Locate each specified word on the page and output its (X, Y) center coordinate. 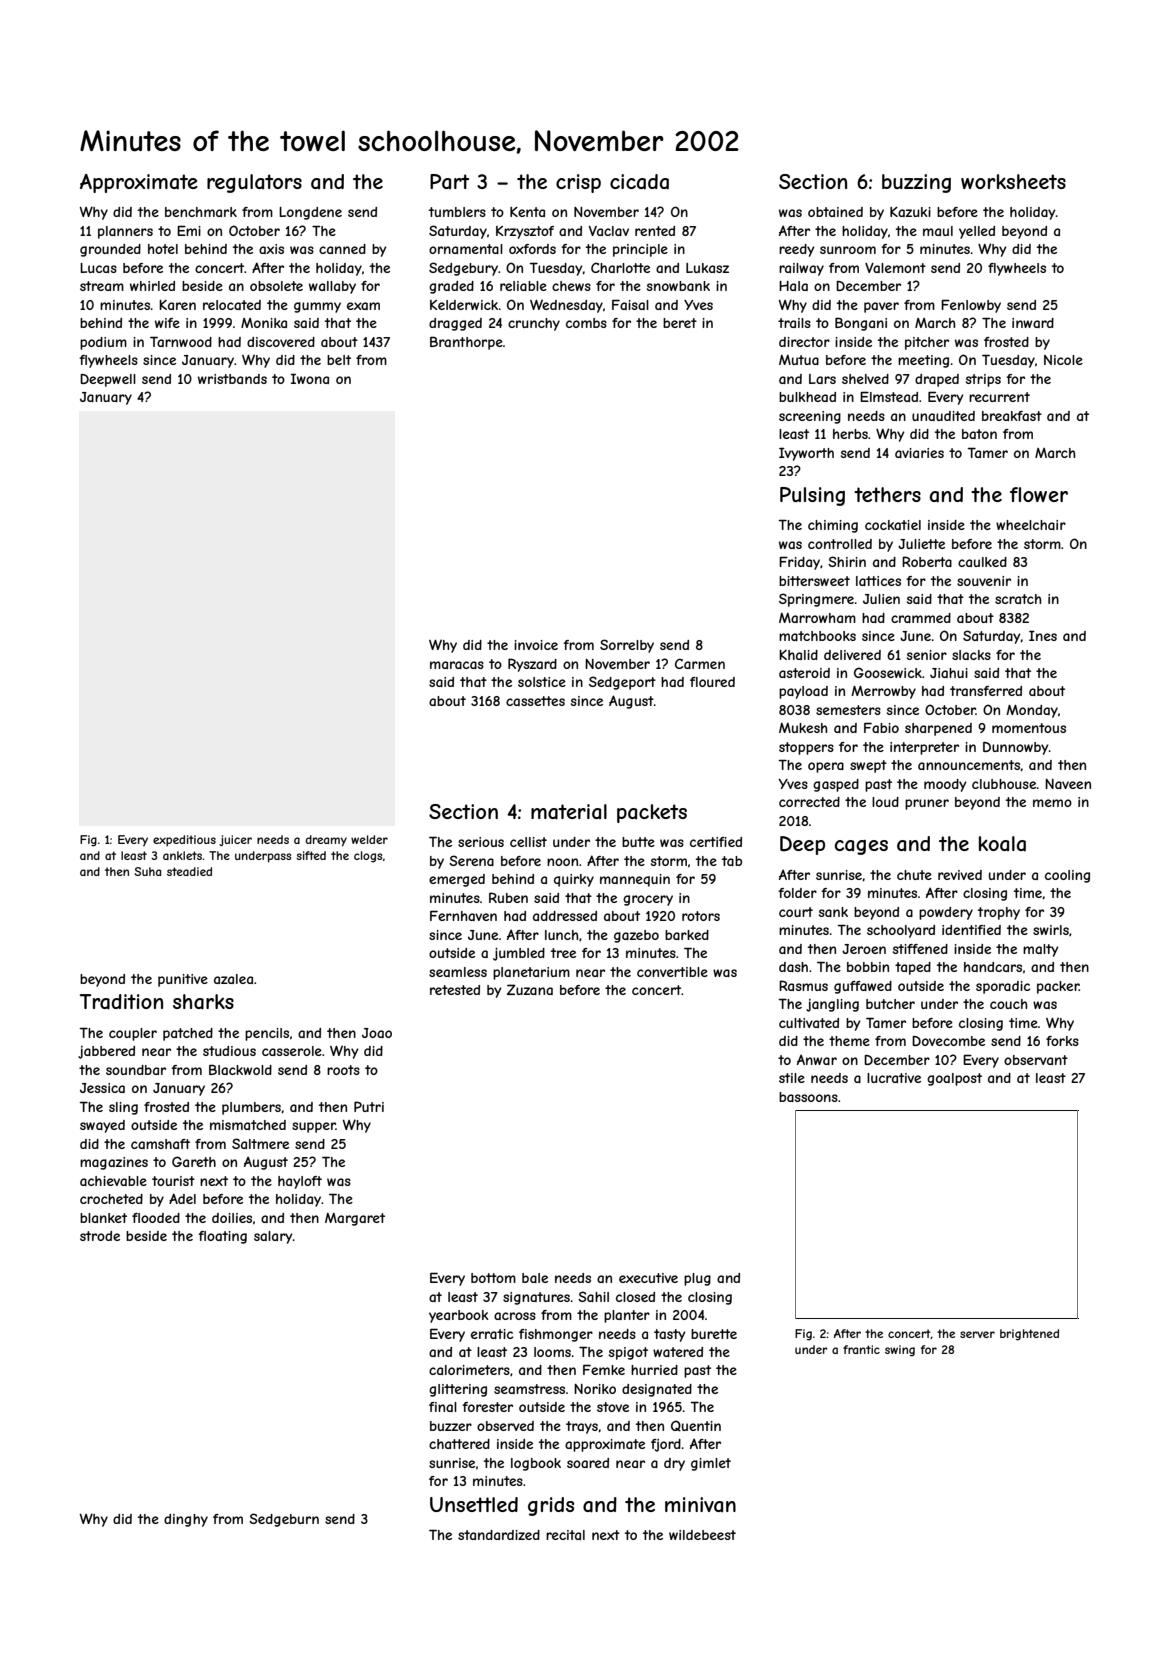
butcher (890, 1004)
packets (652, 813)
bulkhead (807, 397)
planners (125, 232)
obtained (835, 212)
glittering (458, 1390)
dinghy (186, 1520)
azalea (233, 979)
